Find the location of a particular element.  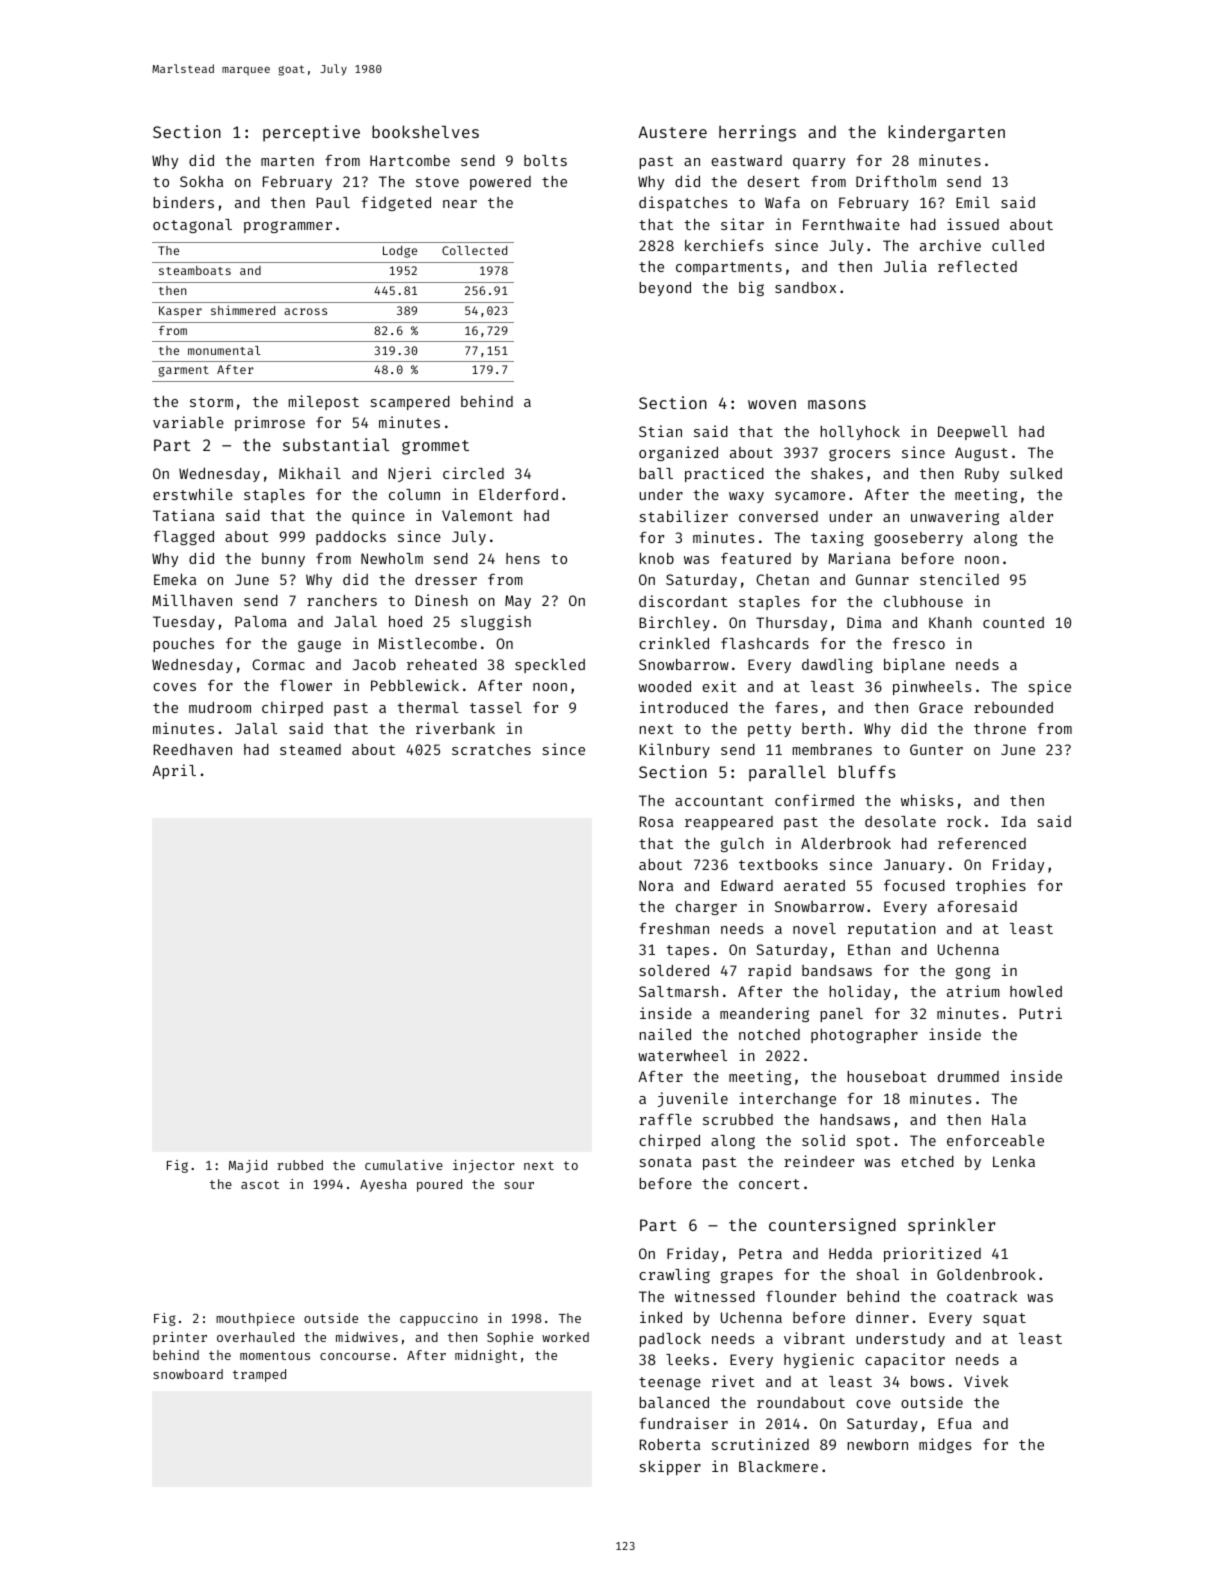

Roberta is located at coordinates (670, 1444).
